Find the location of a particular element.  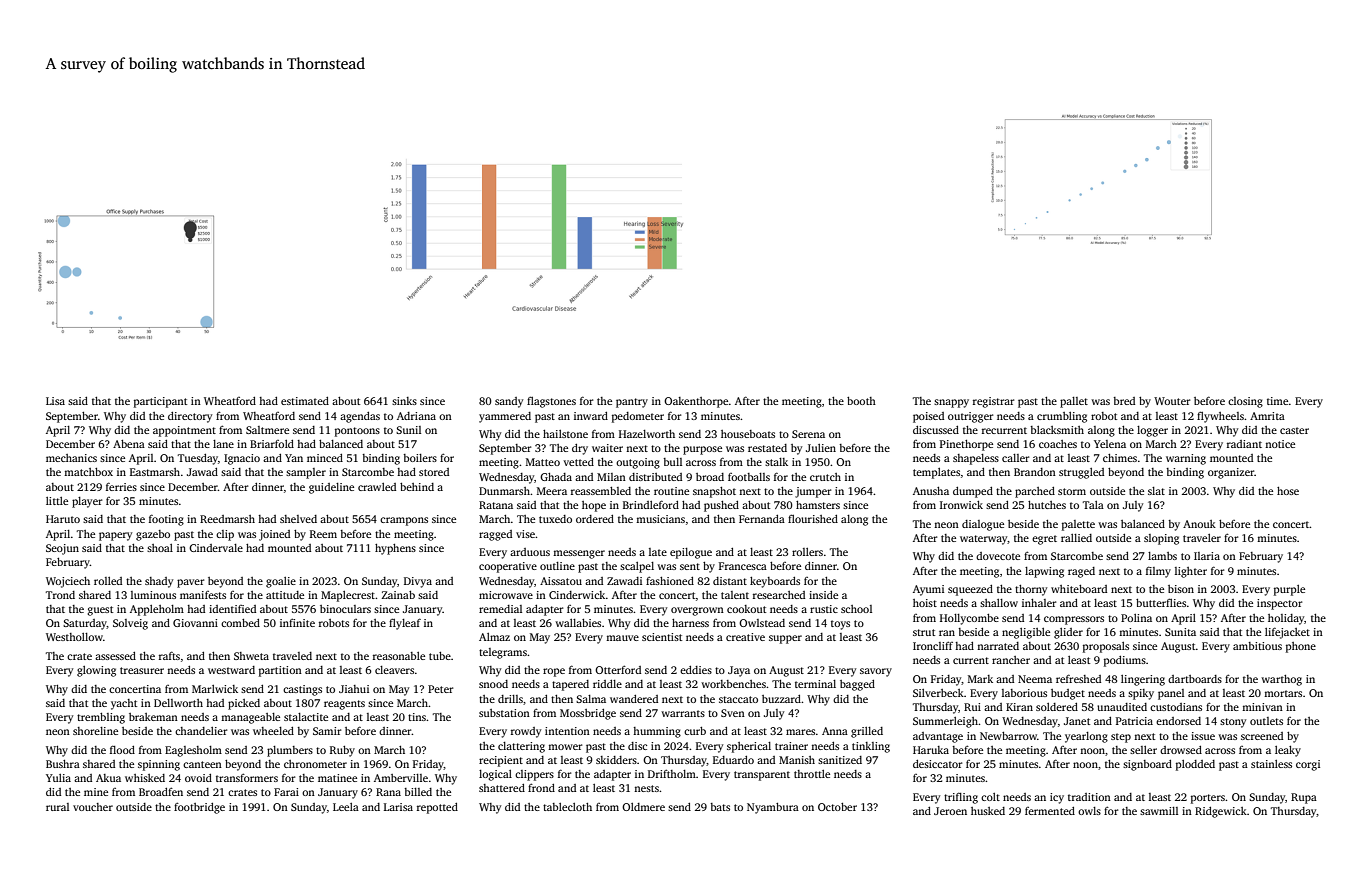

Ruby is located at coordinates (342, 751).
